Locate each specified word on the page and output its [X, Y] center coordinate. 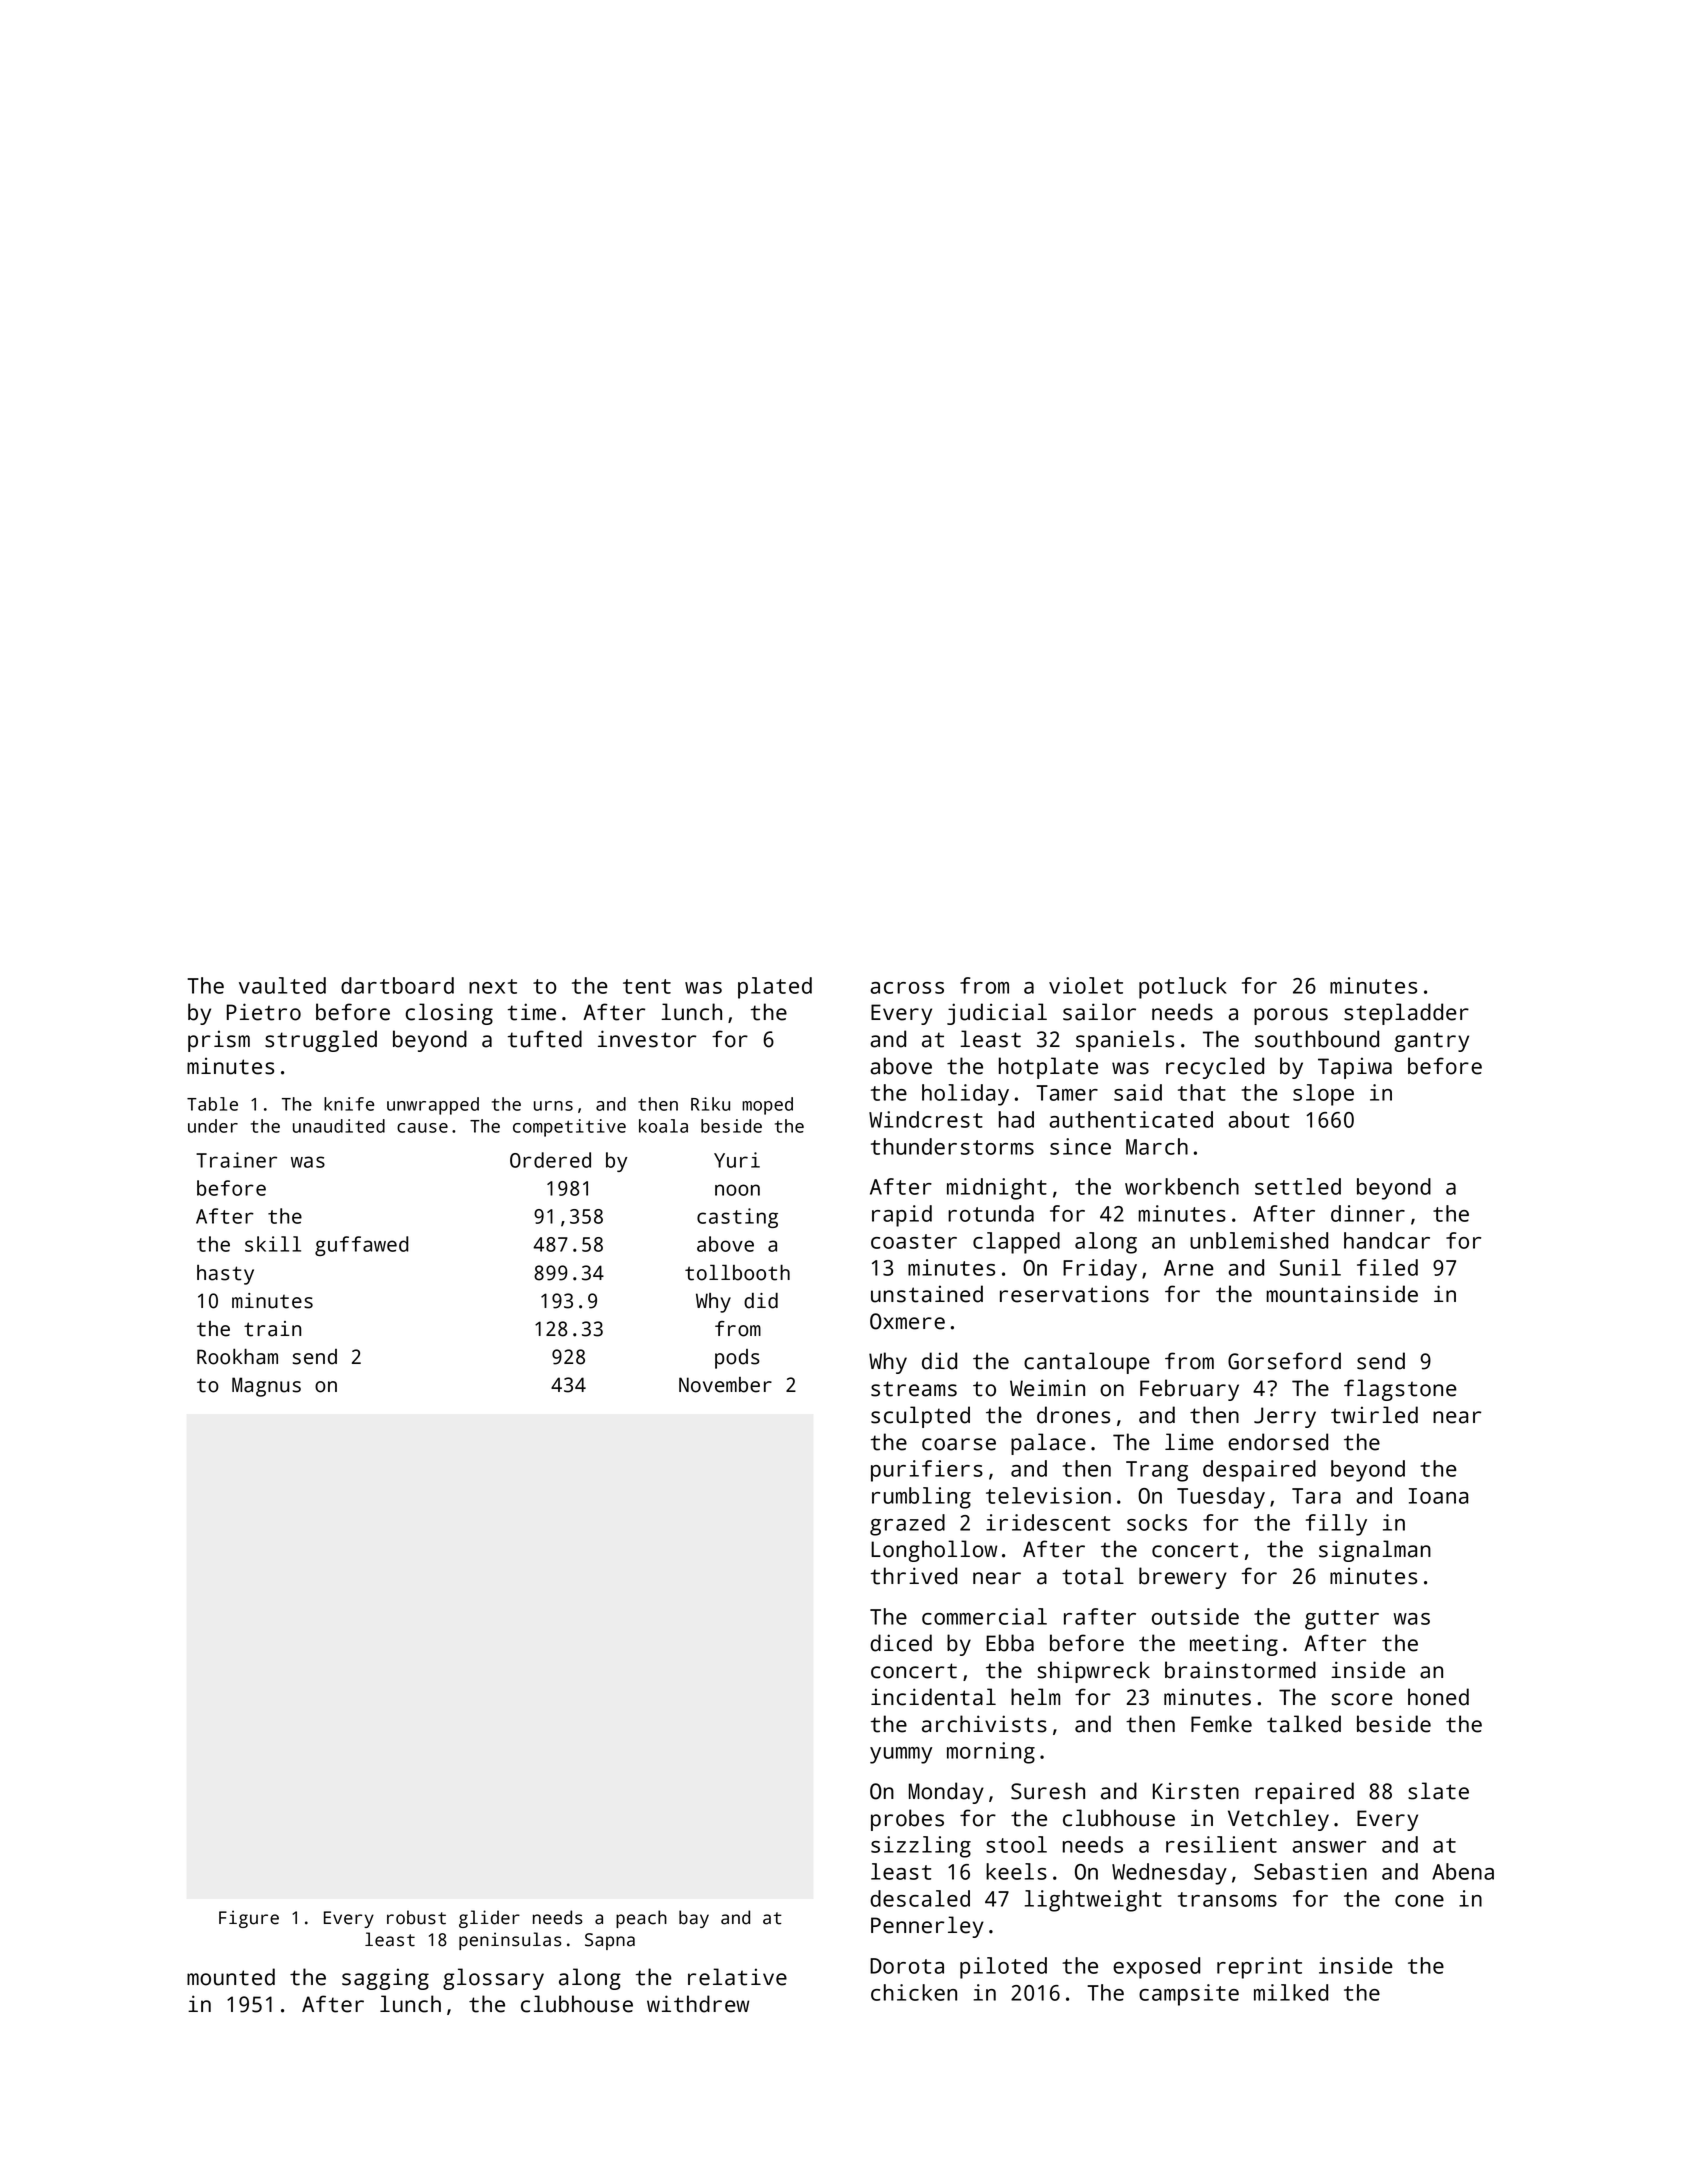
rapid [902, 1216]
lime [1189, 1442]
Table [212, 1104]
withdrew [698, 2004]
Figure [249, 1919]
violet [1086, 985]
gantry [1431, 1042]
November [725, 1385]
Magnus [266, 1387]
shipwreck [1093, 1672]
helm [1035, 1697]
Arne [1189, 1268]
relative [737, 1977]
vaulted [282, 985]
